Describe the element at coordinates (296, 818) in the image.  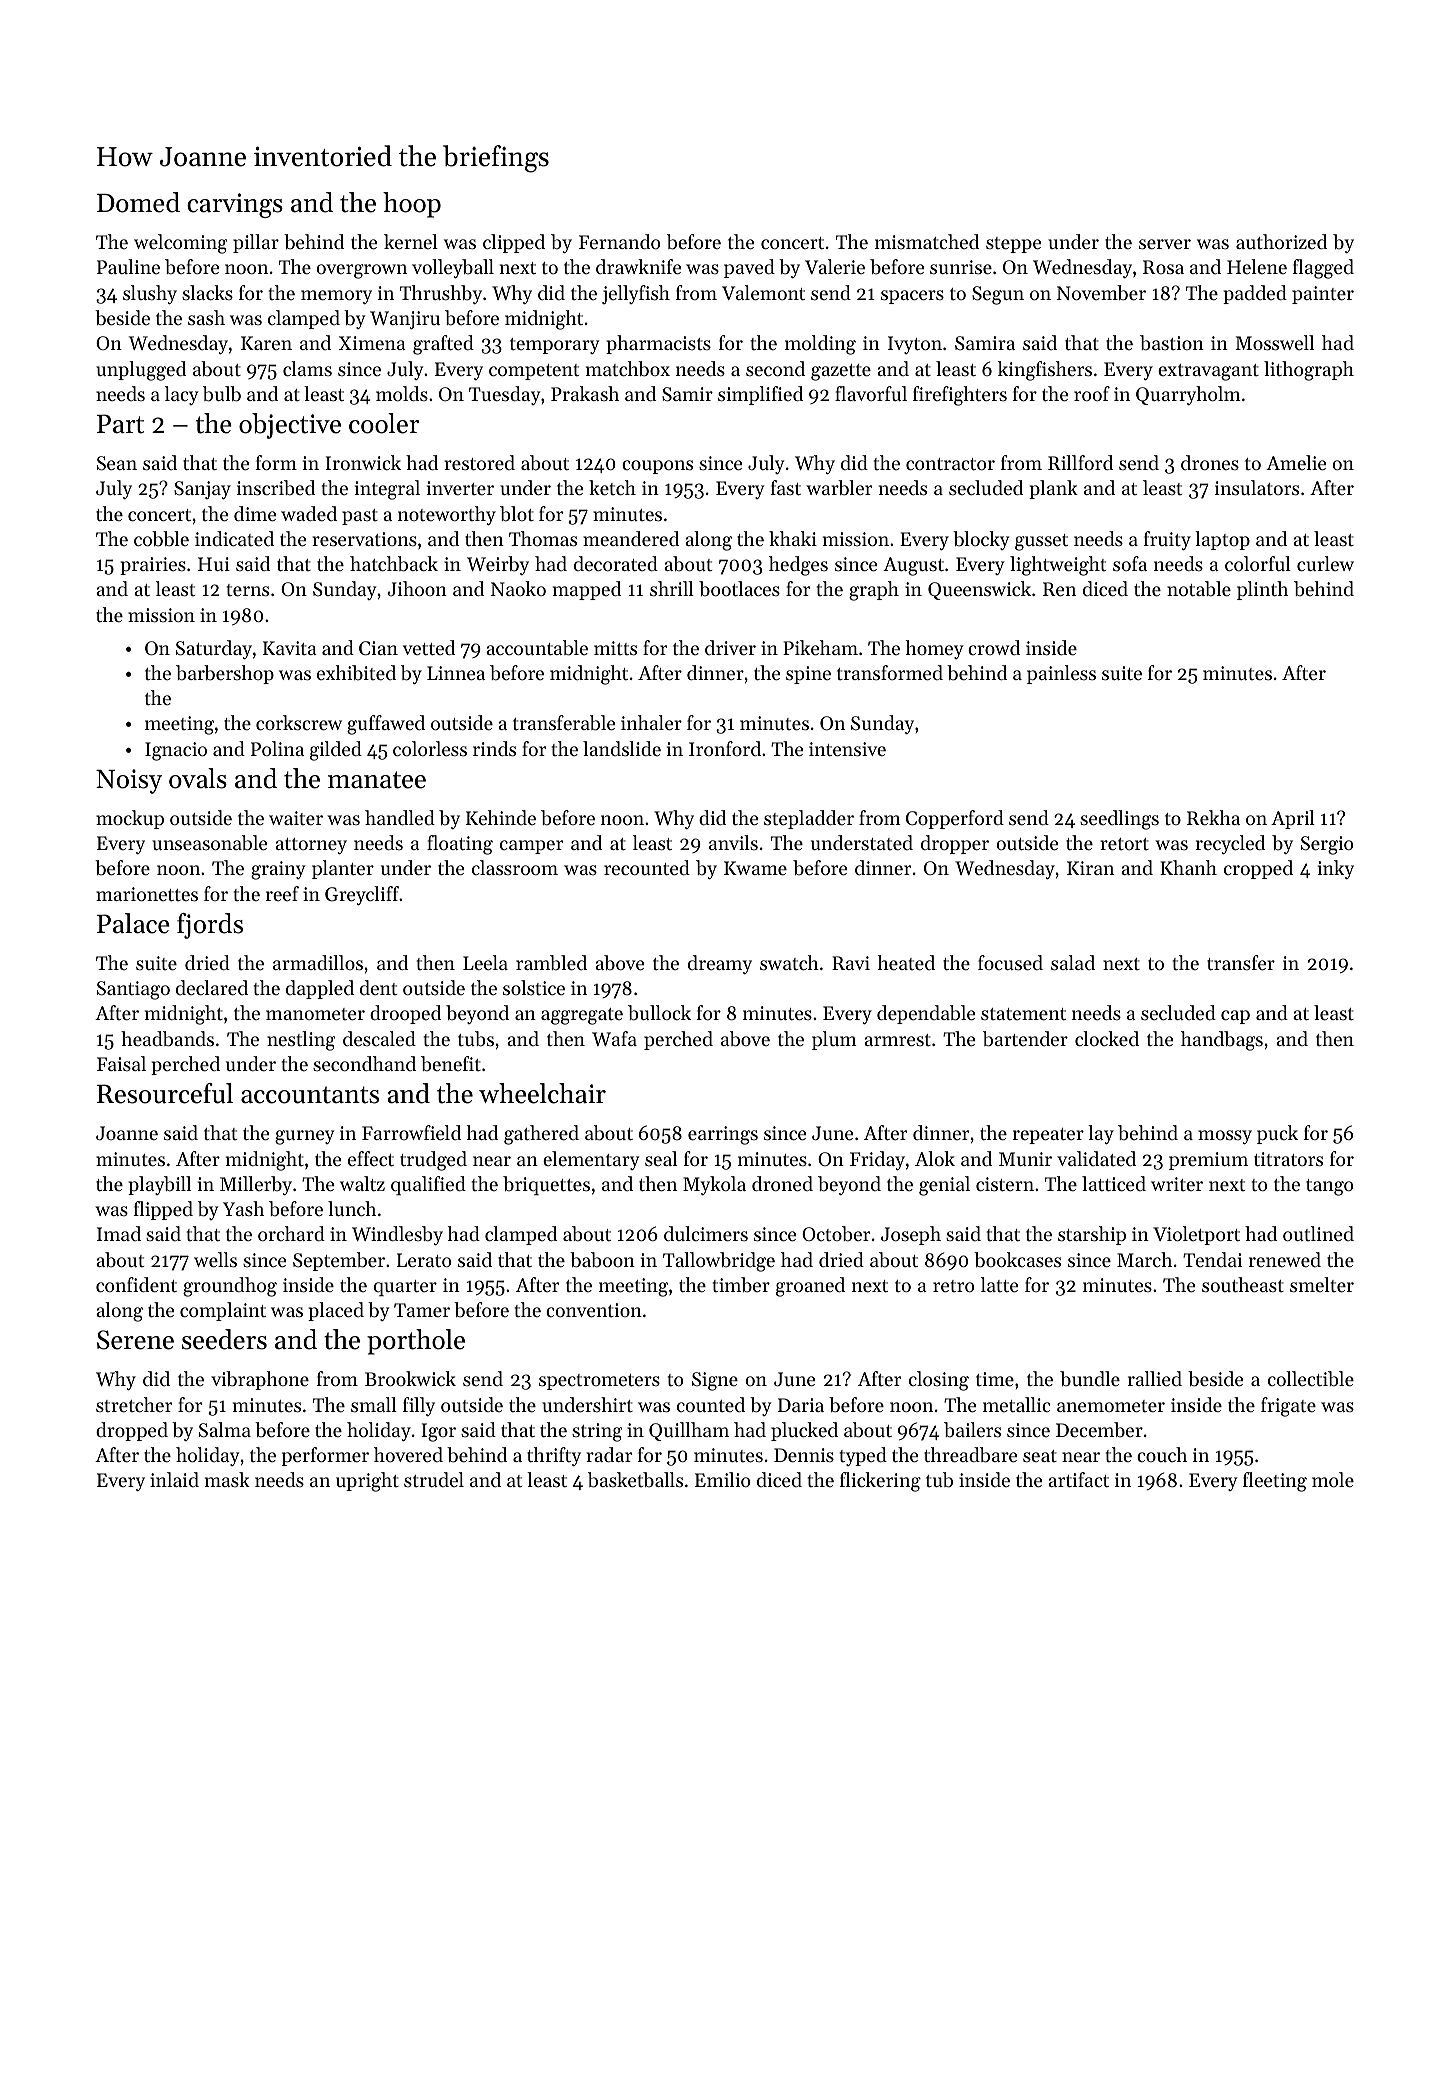
I see `waiter` at that location.
